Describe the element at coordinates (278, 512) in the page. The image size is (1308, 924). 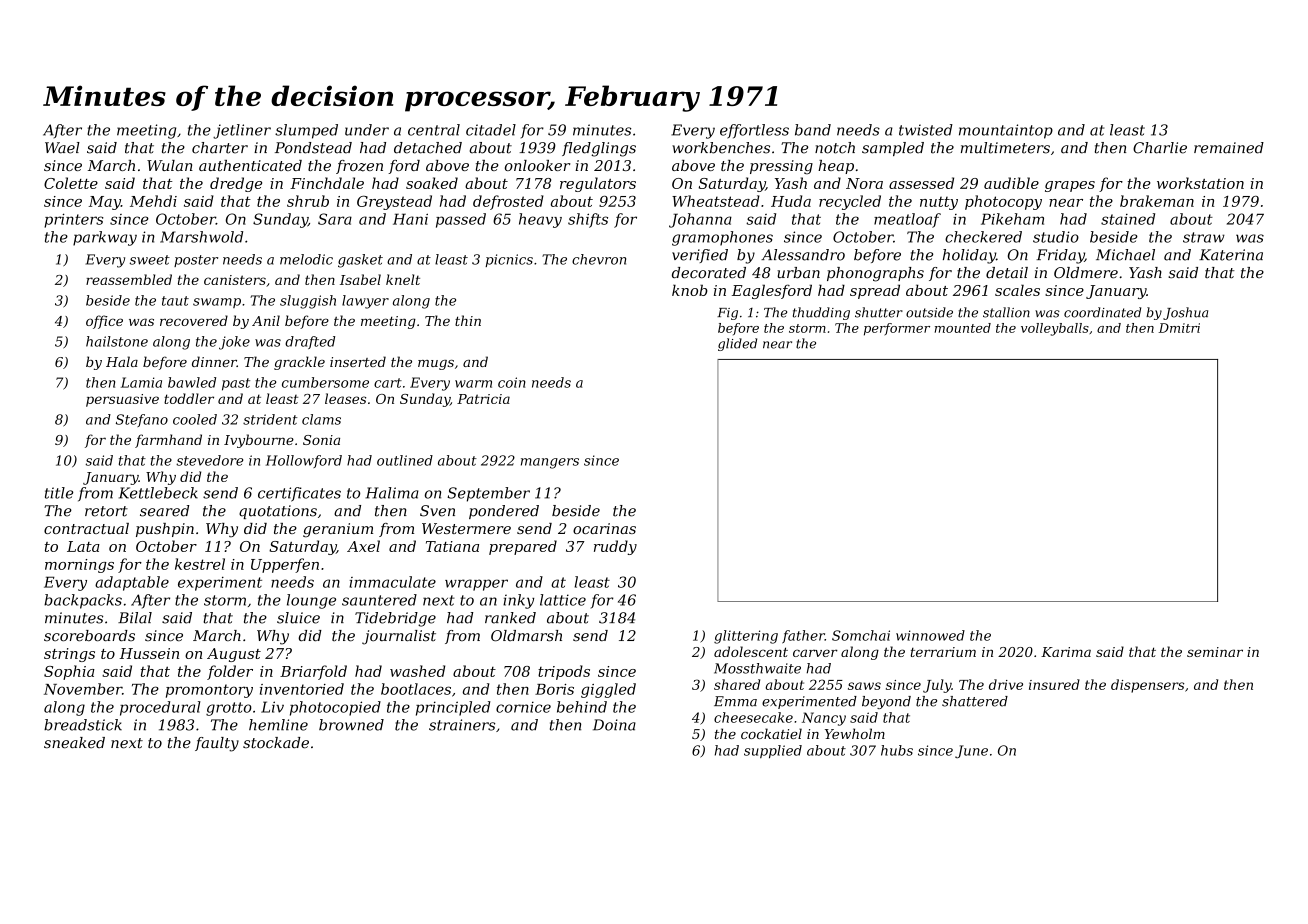
I see `quotations` at that location.
